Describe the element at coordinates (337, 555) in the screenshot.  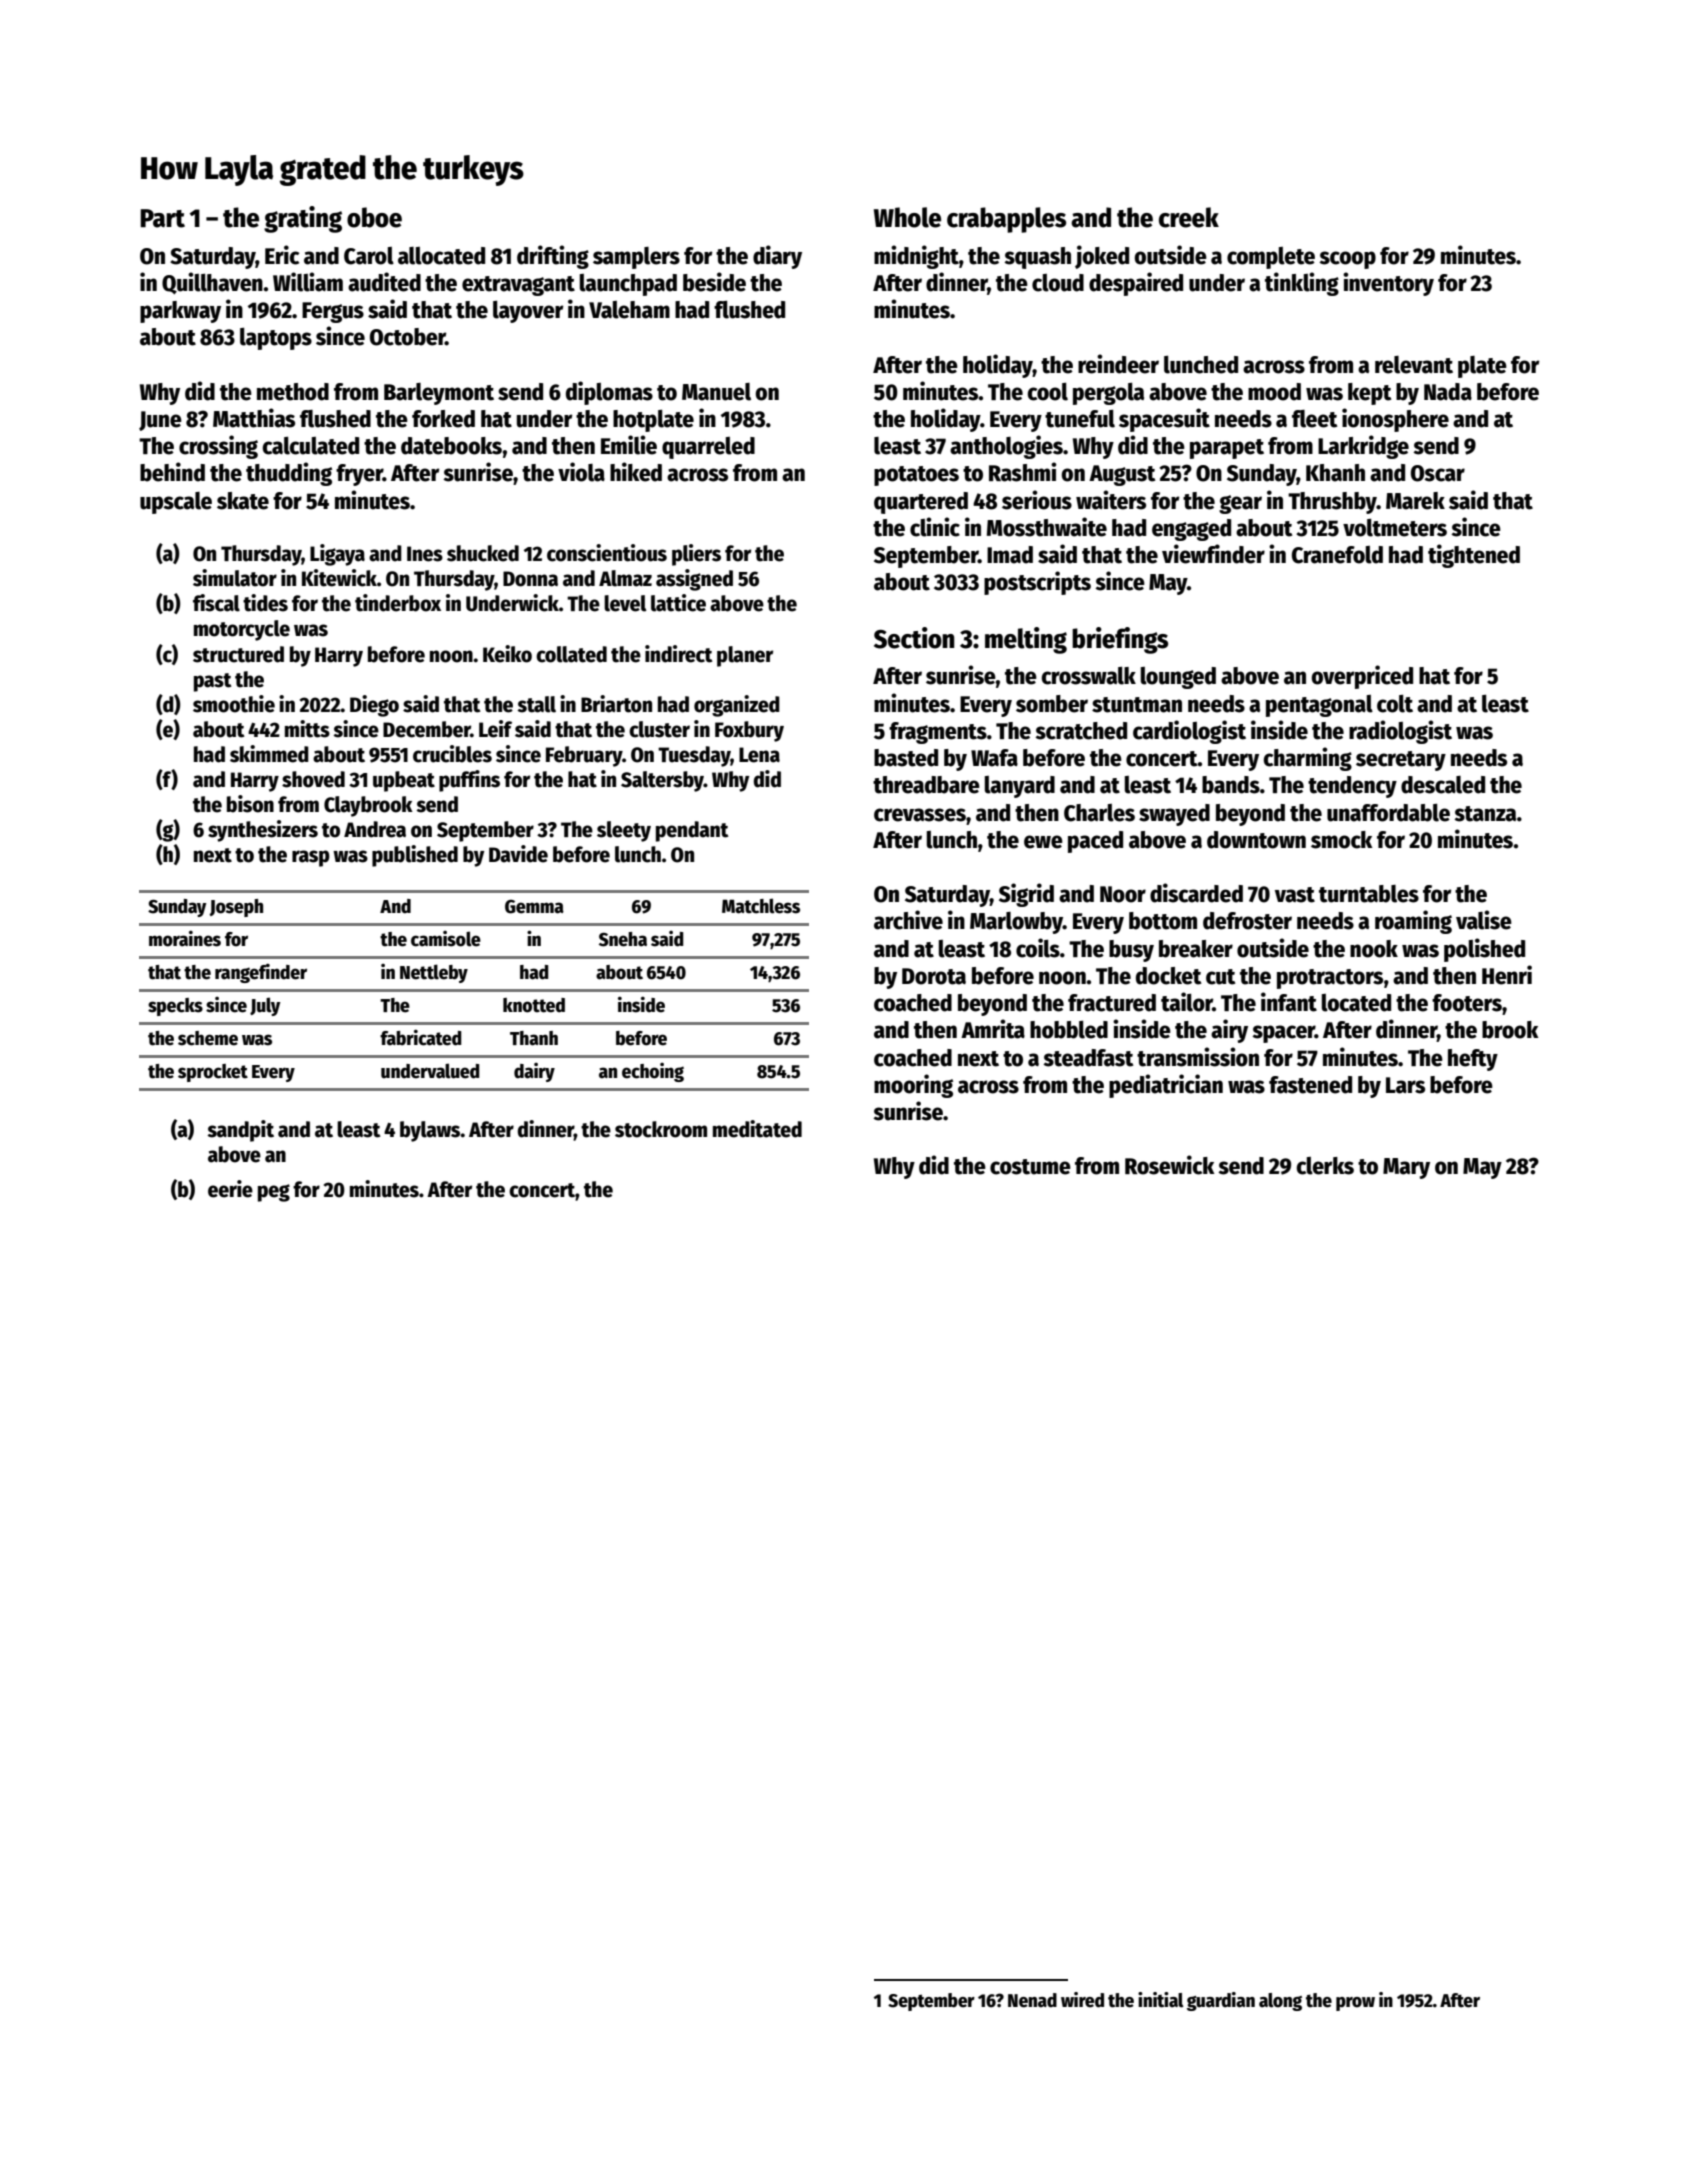
I see `Ligaya` at that location.
